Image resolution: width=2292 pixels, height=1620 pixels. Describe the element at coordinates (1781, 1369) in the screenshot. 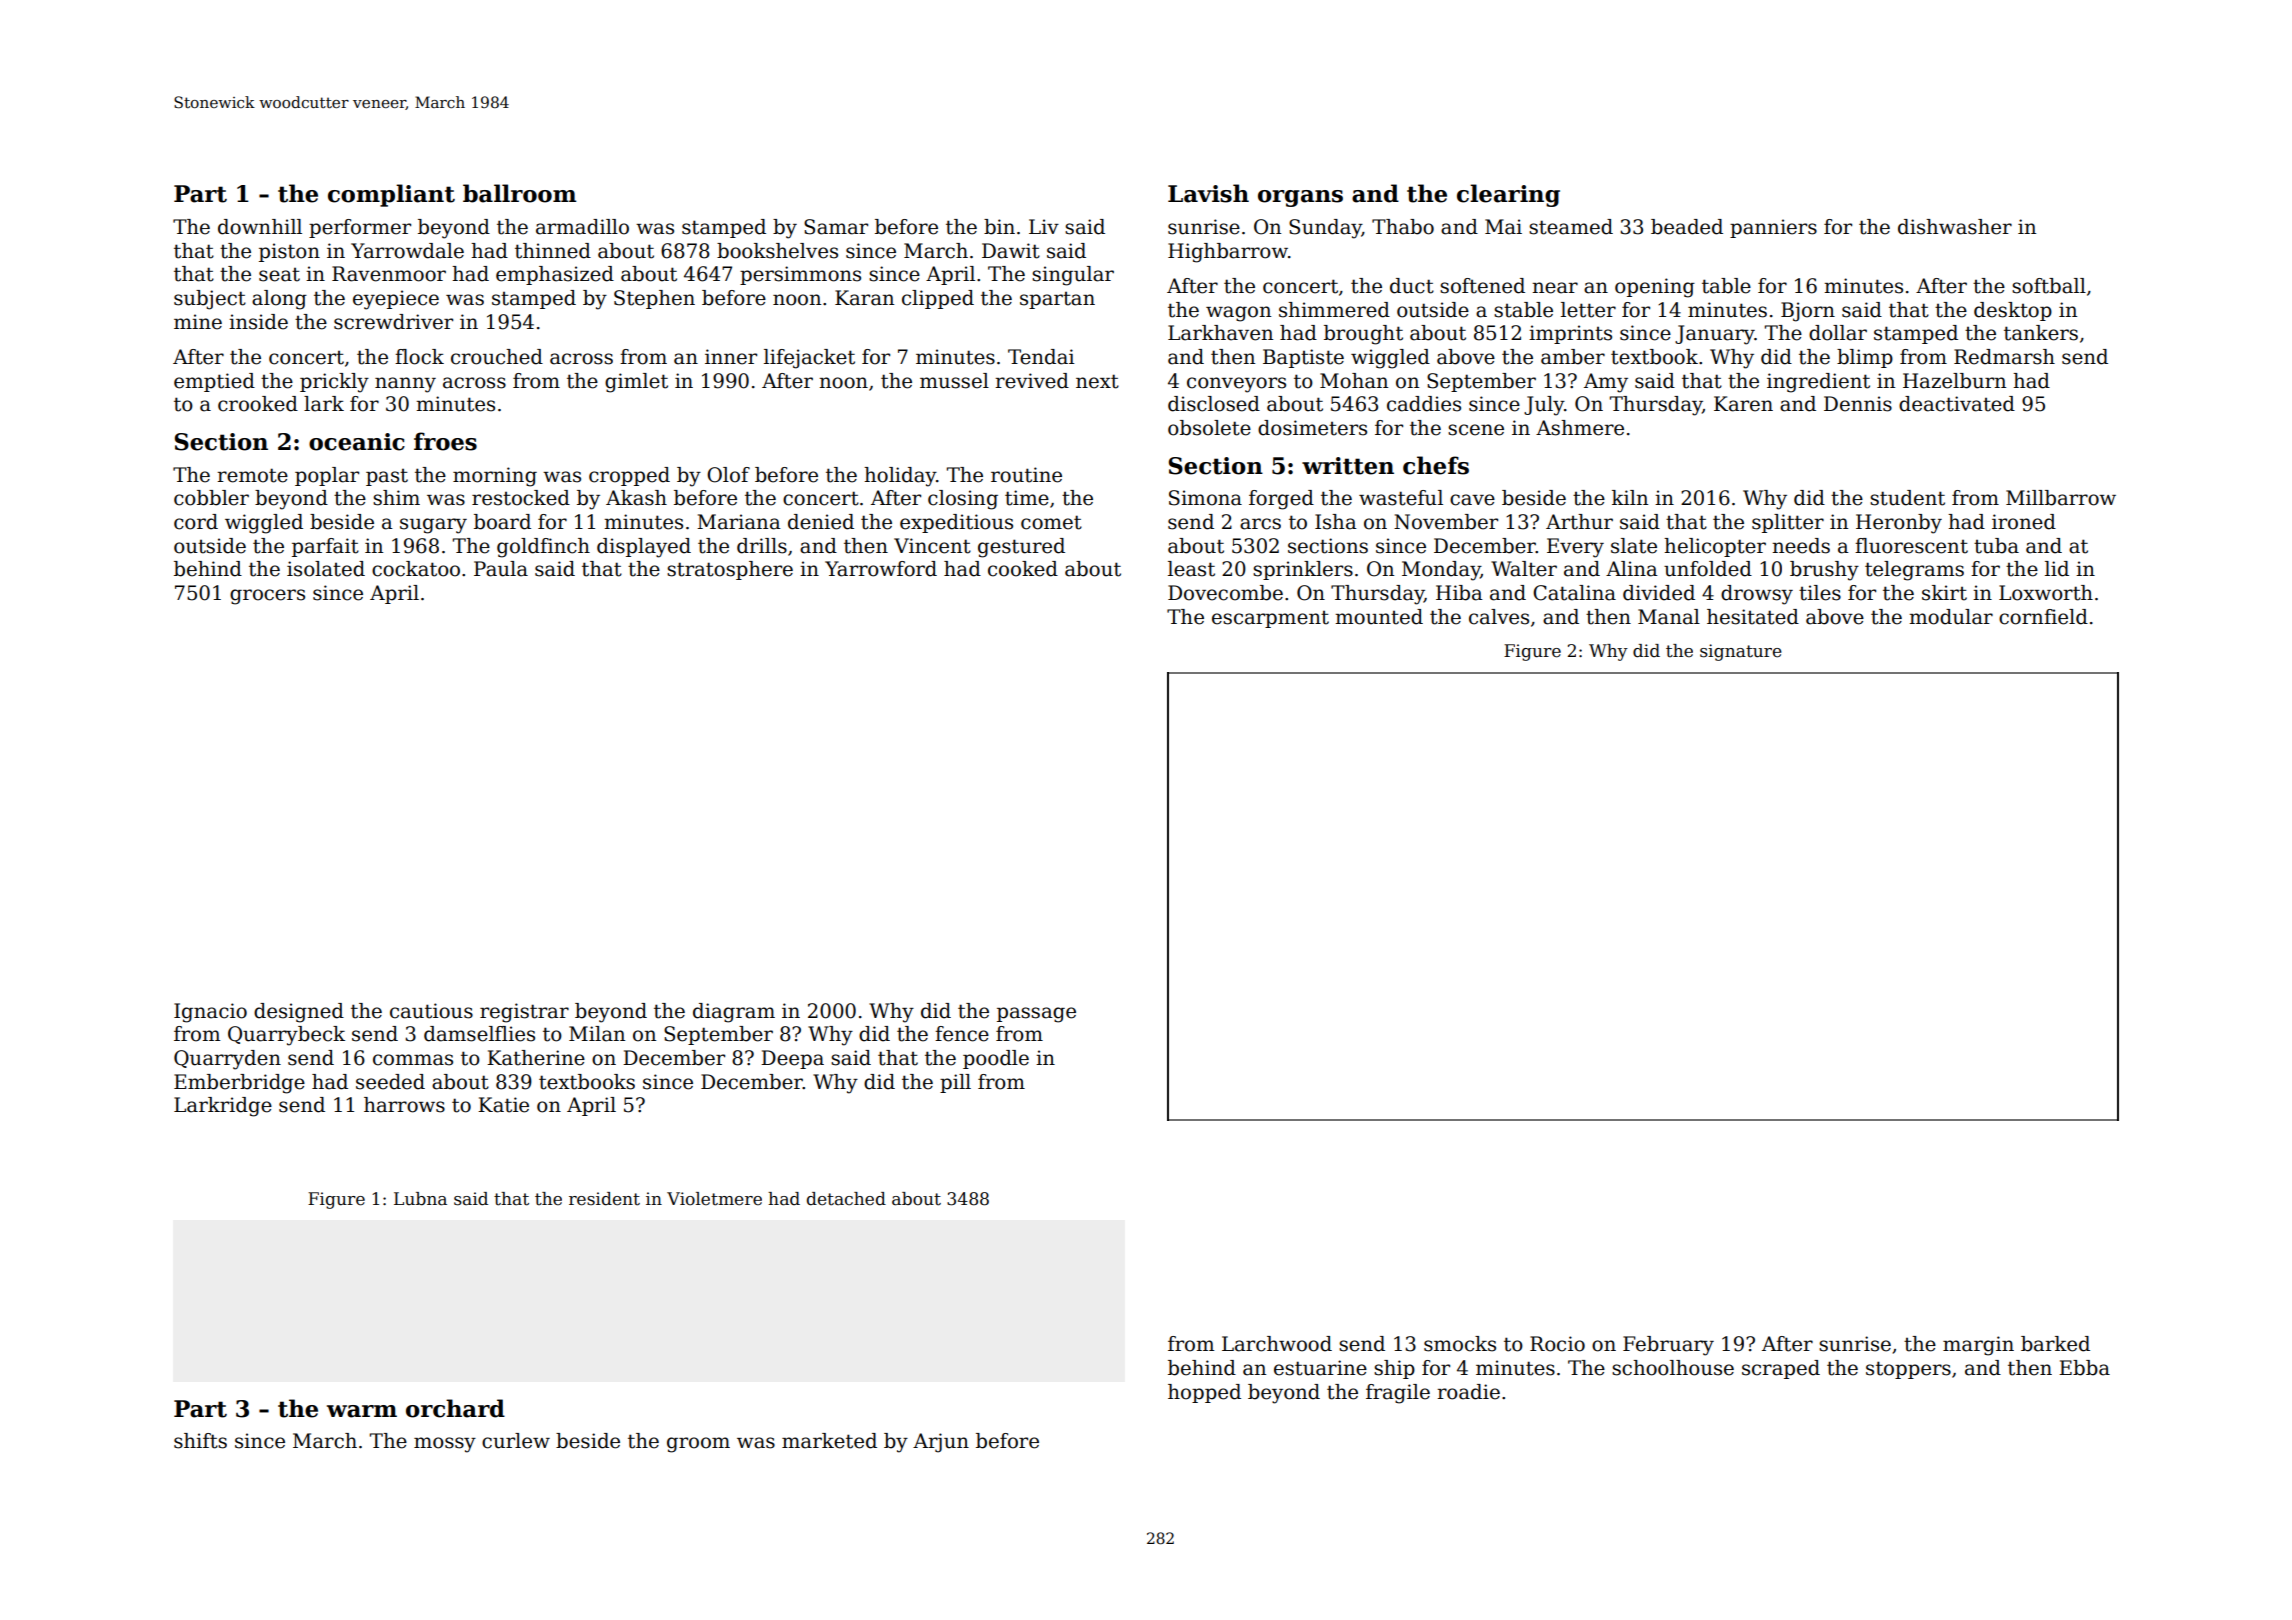

I see `scraped` at that location.
